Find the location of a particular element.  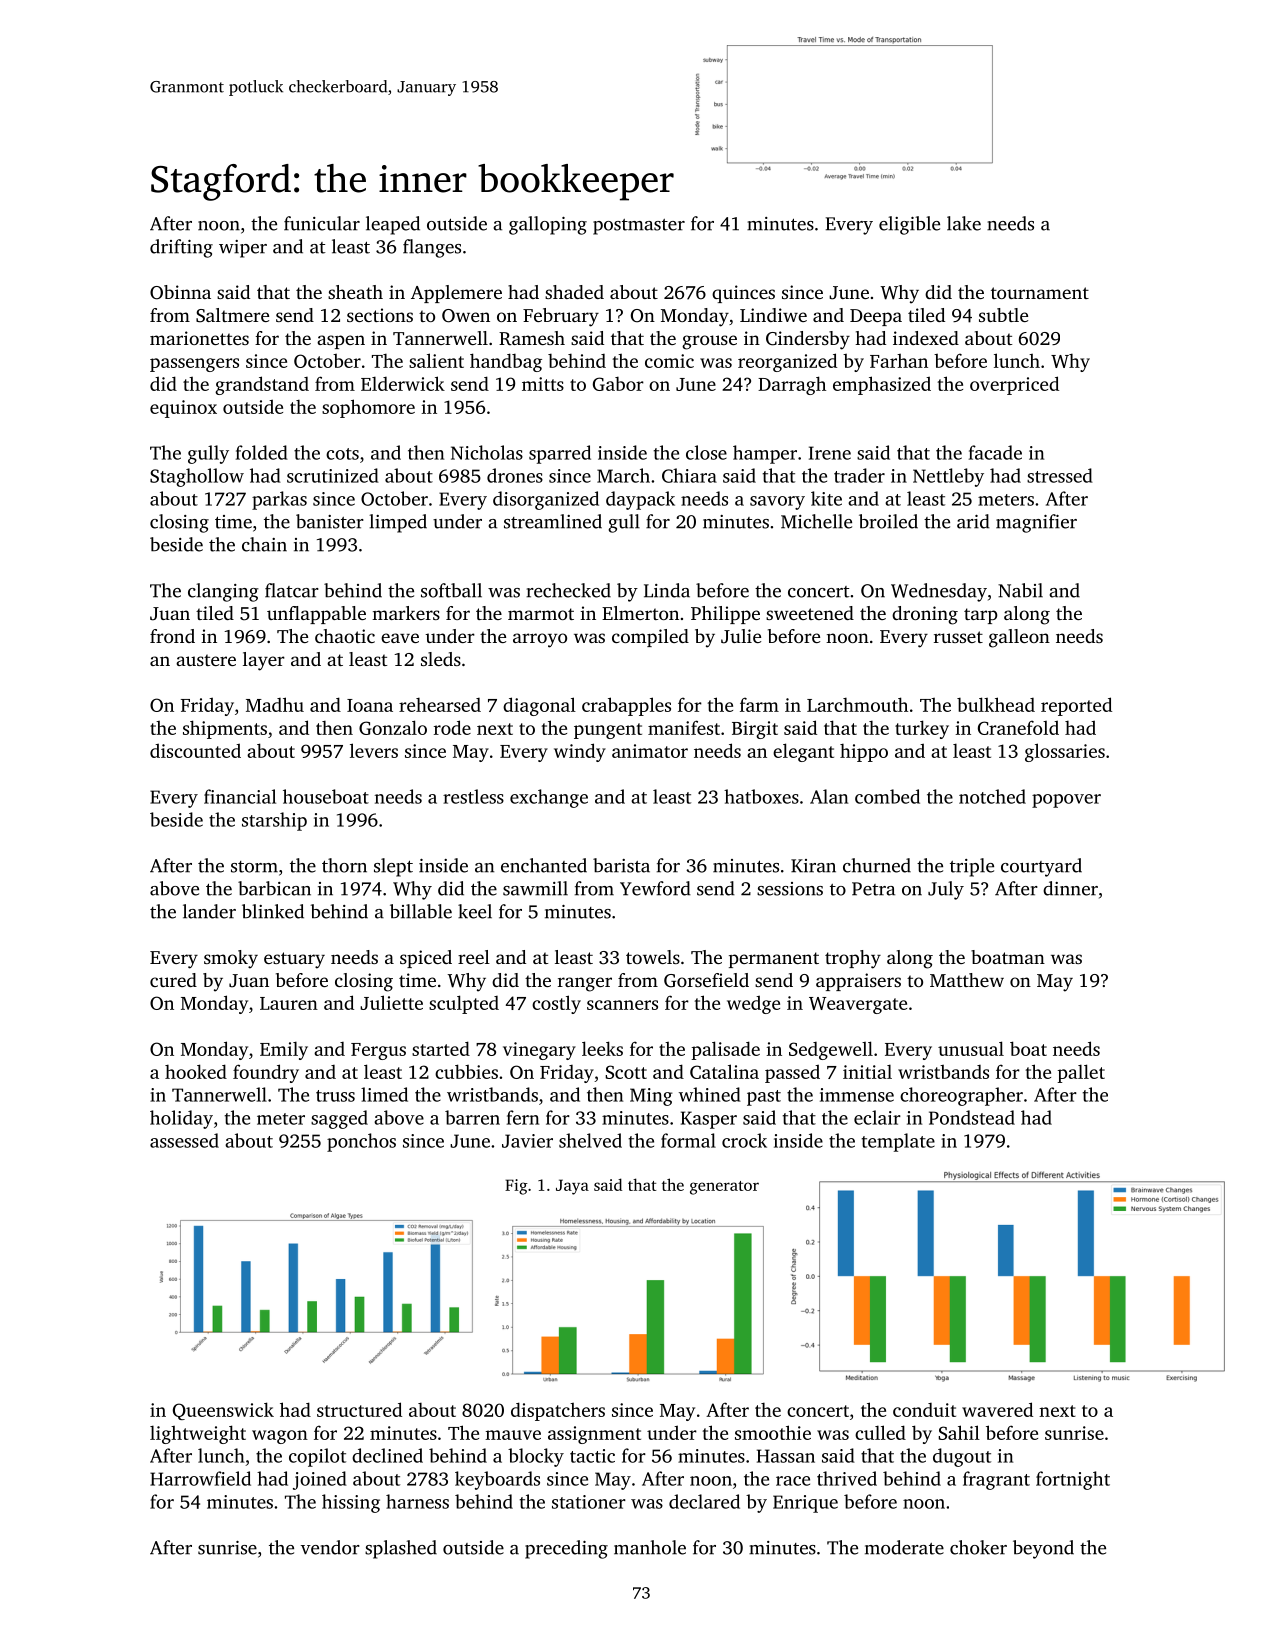

vendor is located at coordinates (330, 1547).
